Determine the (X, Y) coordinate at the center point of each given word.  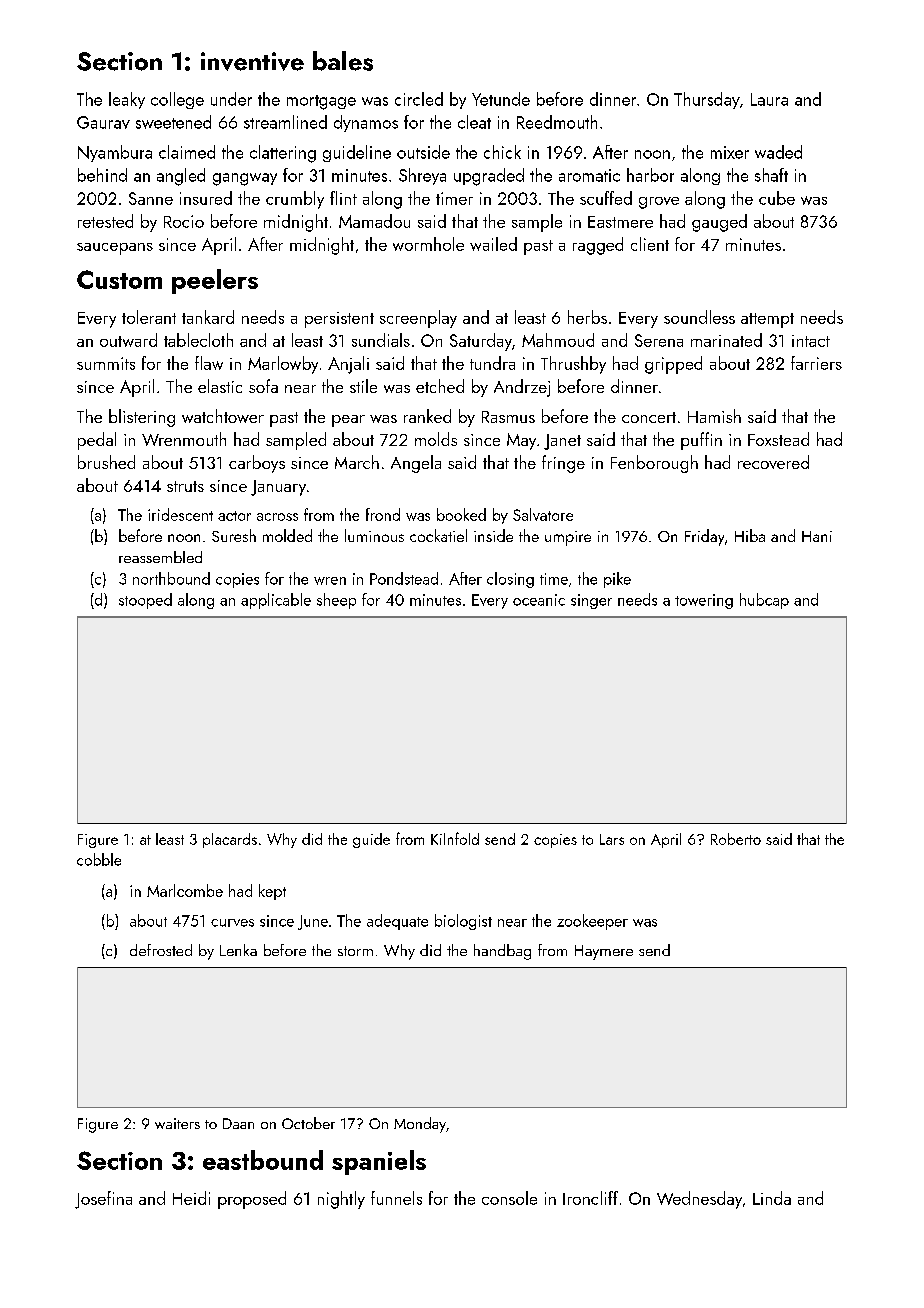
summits (106, 363)
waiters (177, 1123)
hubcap (764, 601)
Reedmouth (557, 122)
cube (777, 198)
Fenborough (654, 464)
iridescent (180, 514)
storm (355, 951)
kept (272, 892)
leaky (127, 100)
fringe (563, 464)
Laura (769, 99)
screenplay (418, 319)
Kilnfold (455, 838)
